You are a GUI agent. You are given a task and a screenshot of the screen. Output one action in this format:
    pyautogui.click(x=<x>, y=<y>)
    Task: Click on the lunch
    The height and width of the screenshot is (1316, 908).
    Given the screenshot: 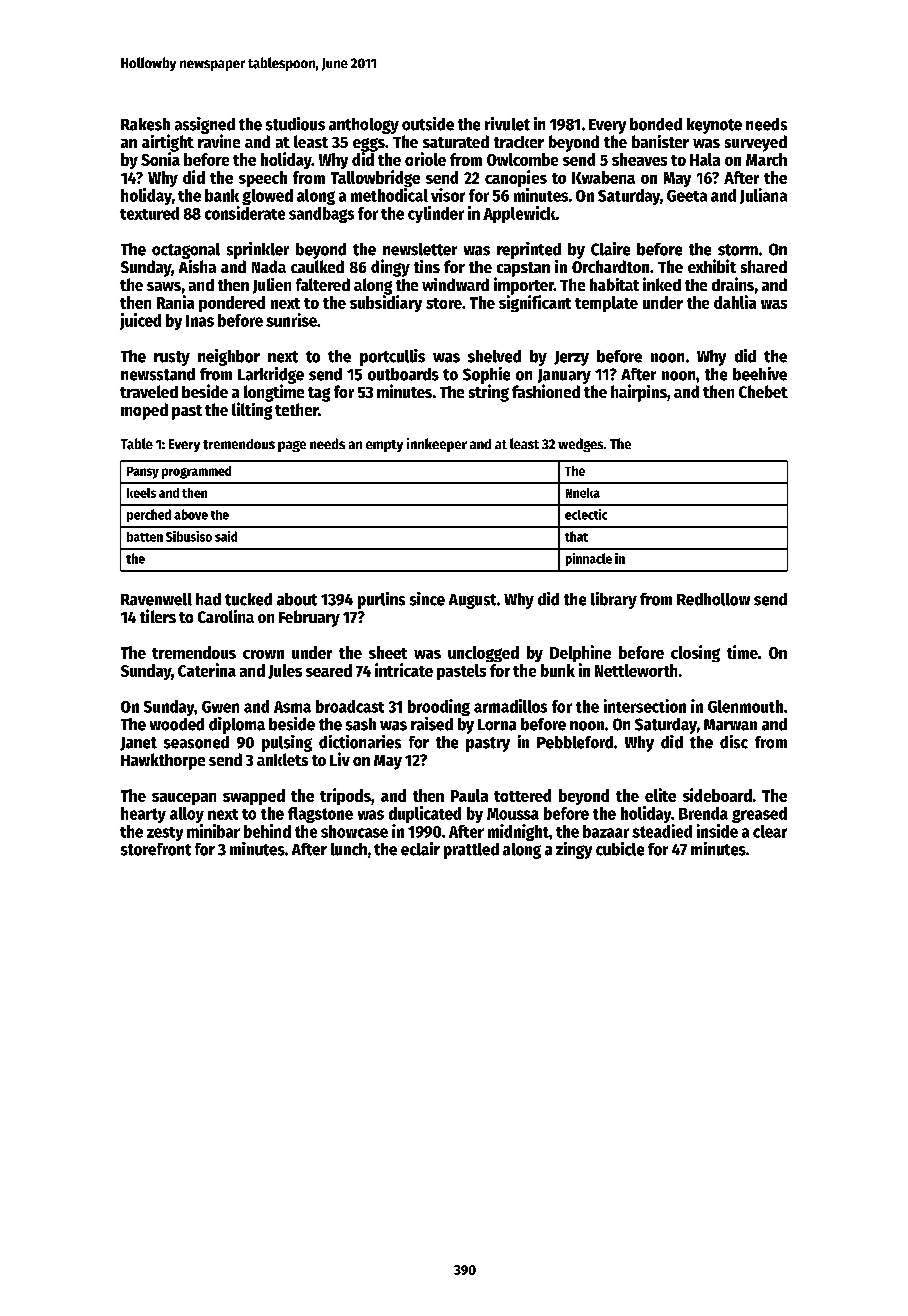 What is the action you would take?
    pyautogui.click(x=349, y=849)
